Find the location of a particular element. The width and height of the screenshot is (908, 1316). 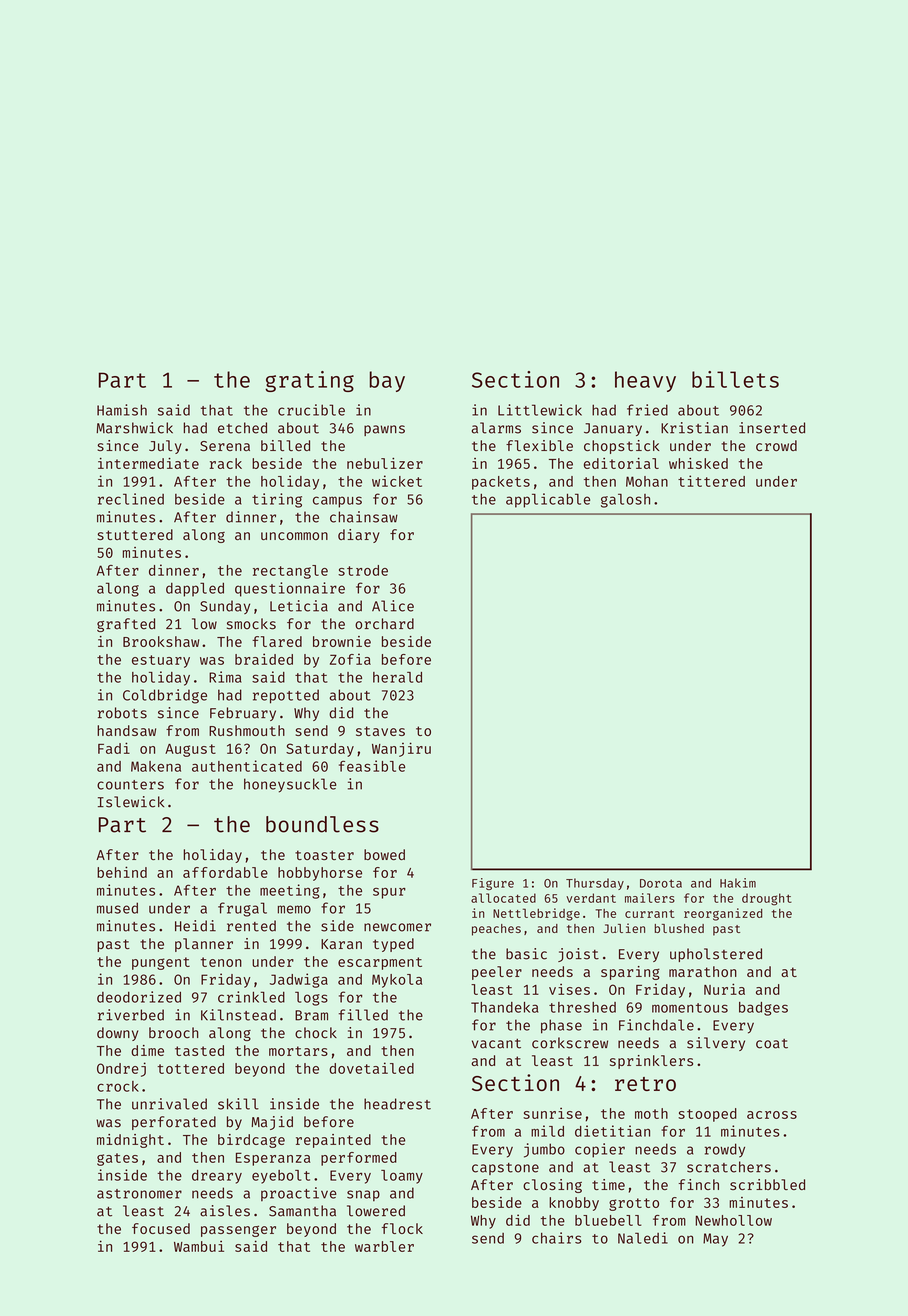

Hamish is located at coordinates (122, 410).
